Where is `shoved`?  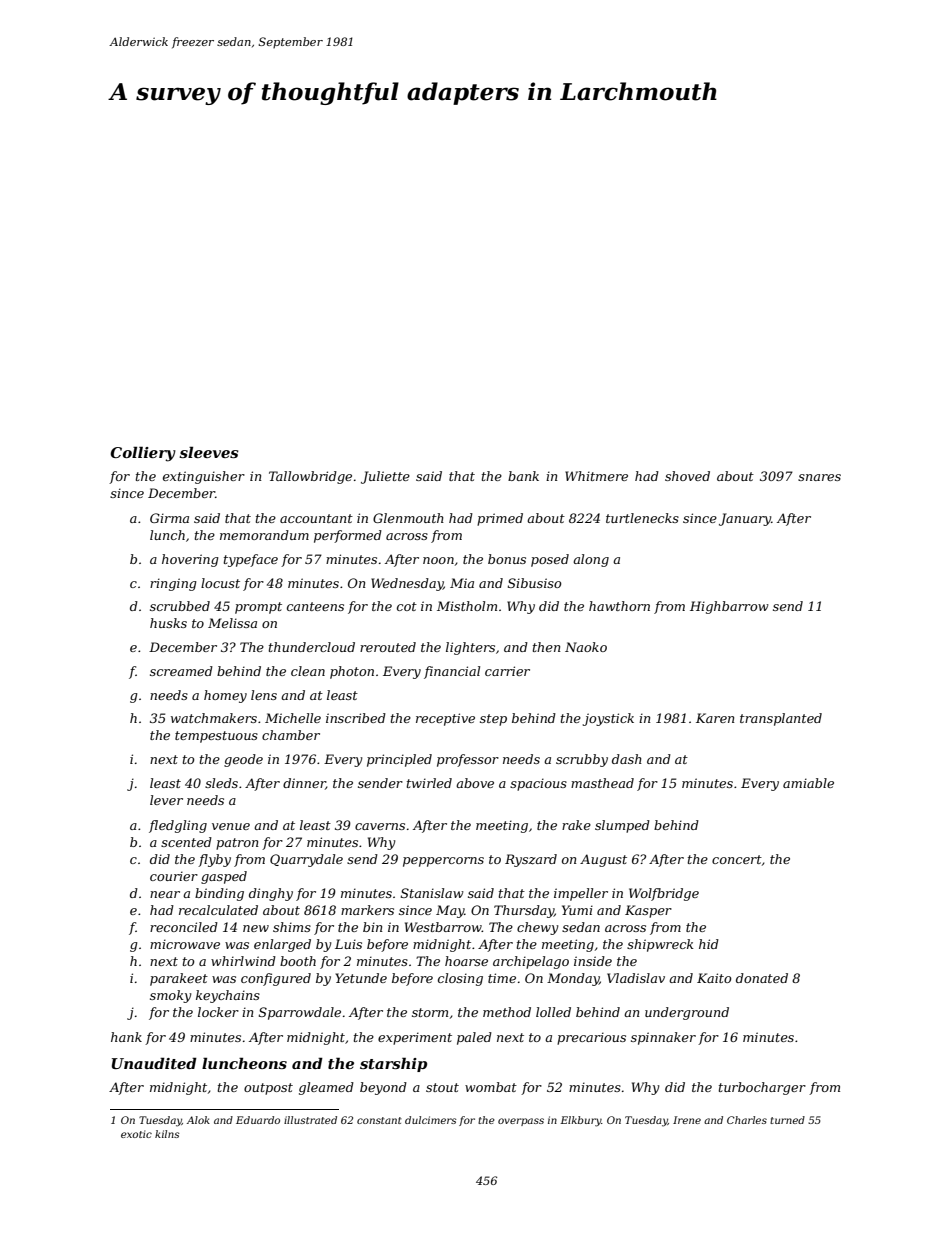
shoved is located at coordinates (687, 476).
